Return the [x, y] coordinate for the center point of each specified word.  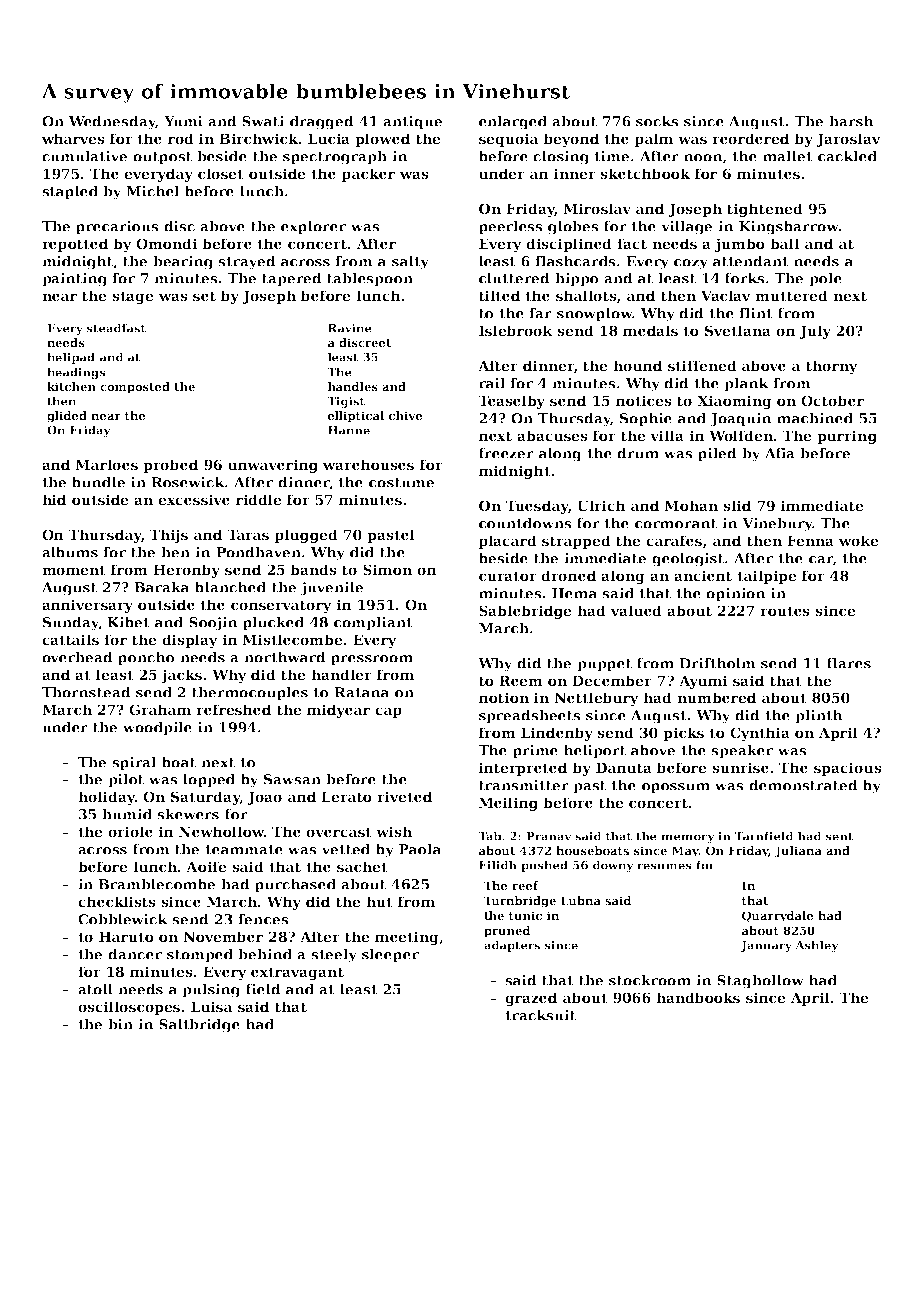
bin [120, 1024]
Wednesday [112, 123]
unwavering [273, 466]
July [815, 332]
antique [412, 123]
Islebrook [516, 330]
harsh [851, 121]
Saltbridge [199, 1026]
